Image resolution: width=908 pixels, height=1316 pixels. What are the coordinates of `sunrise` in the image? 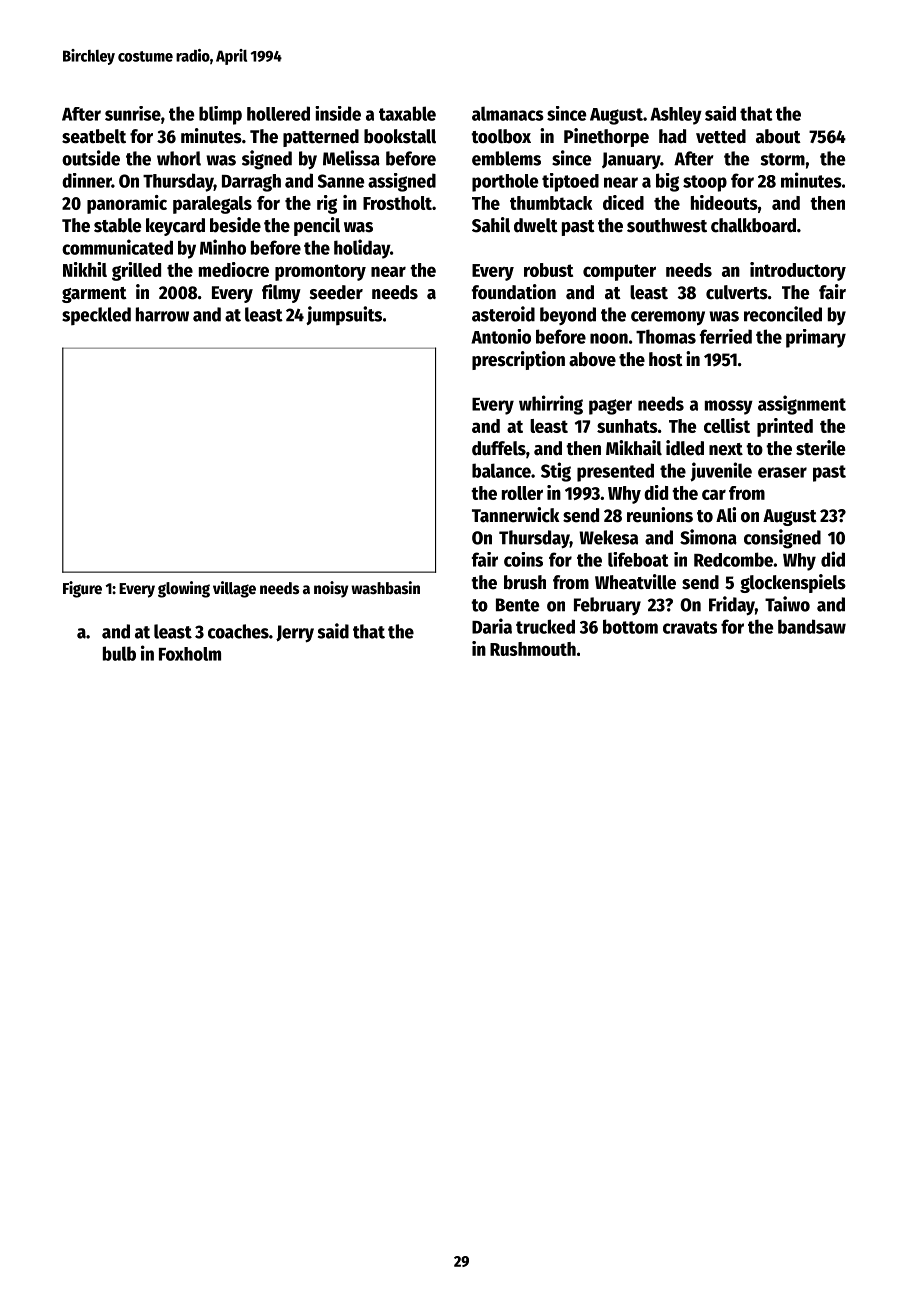 It's located at (133, 113).
